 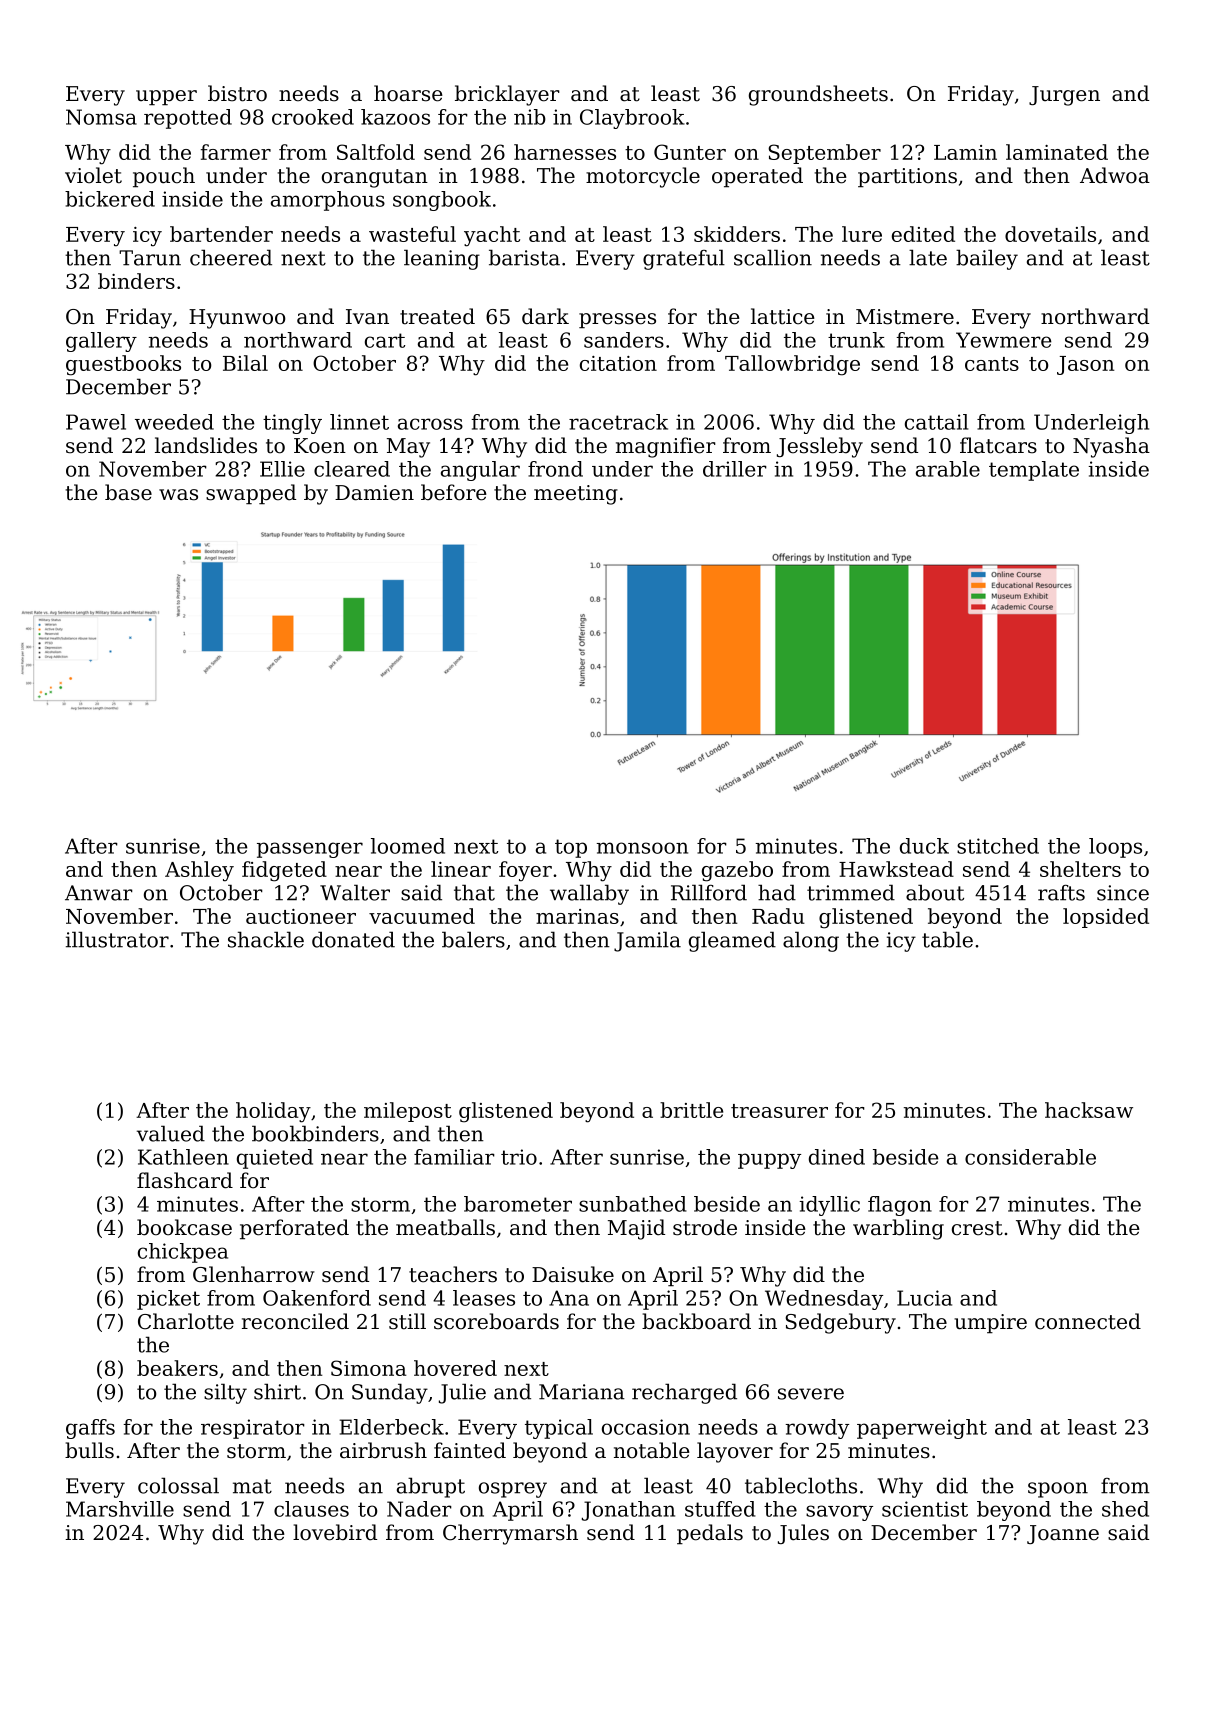 What do you see at coordinates (245, 363) in the image?
I see `Bilal` at bounding box center [245, 363].
